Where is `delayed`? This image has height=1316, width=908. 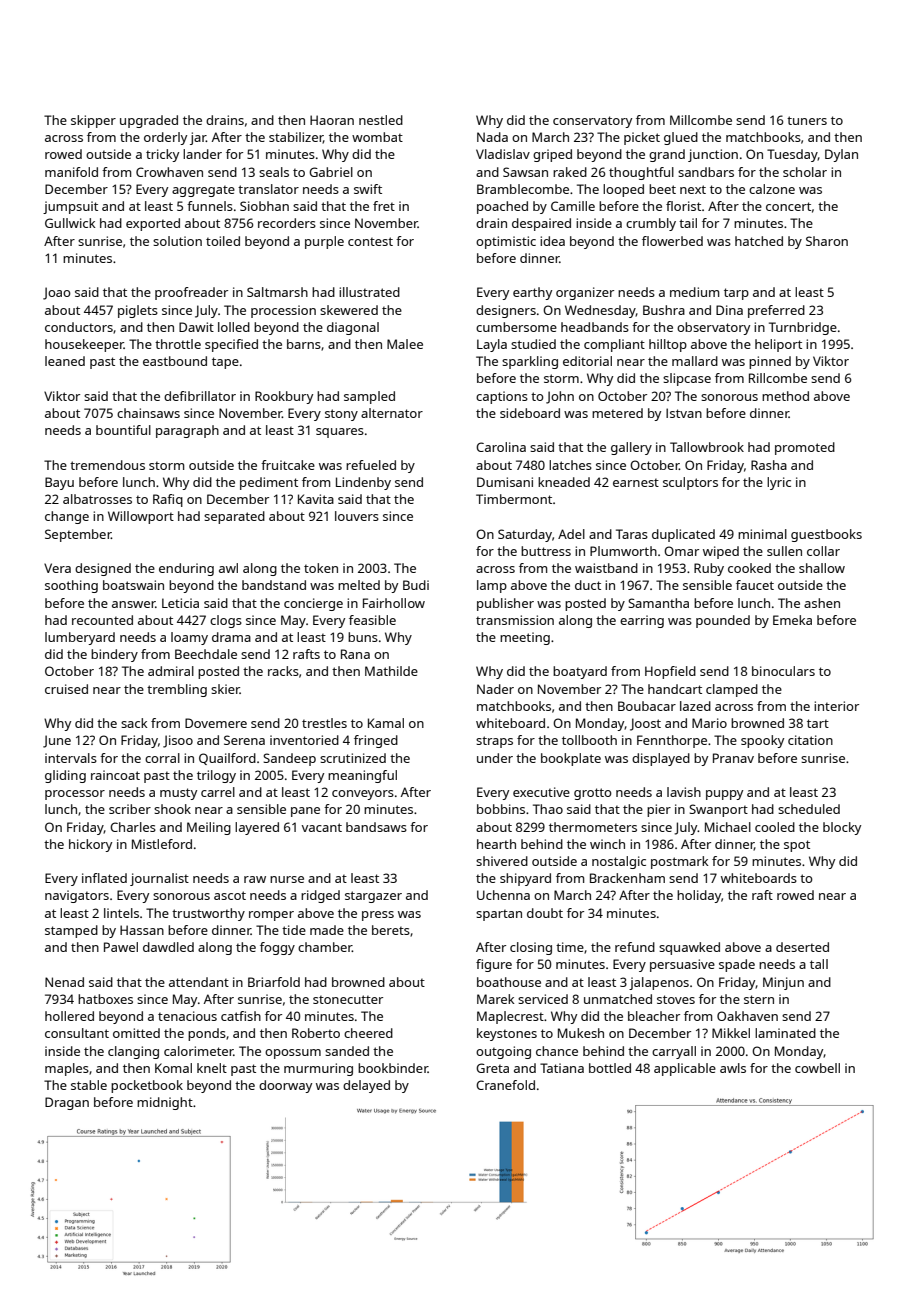
delayed is located at coordinates (366, 1086).
